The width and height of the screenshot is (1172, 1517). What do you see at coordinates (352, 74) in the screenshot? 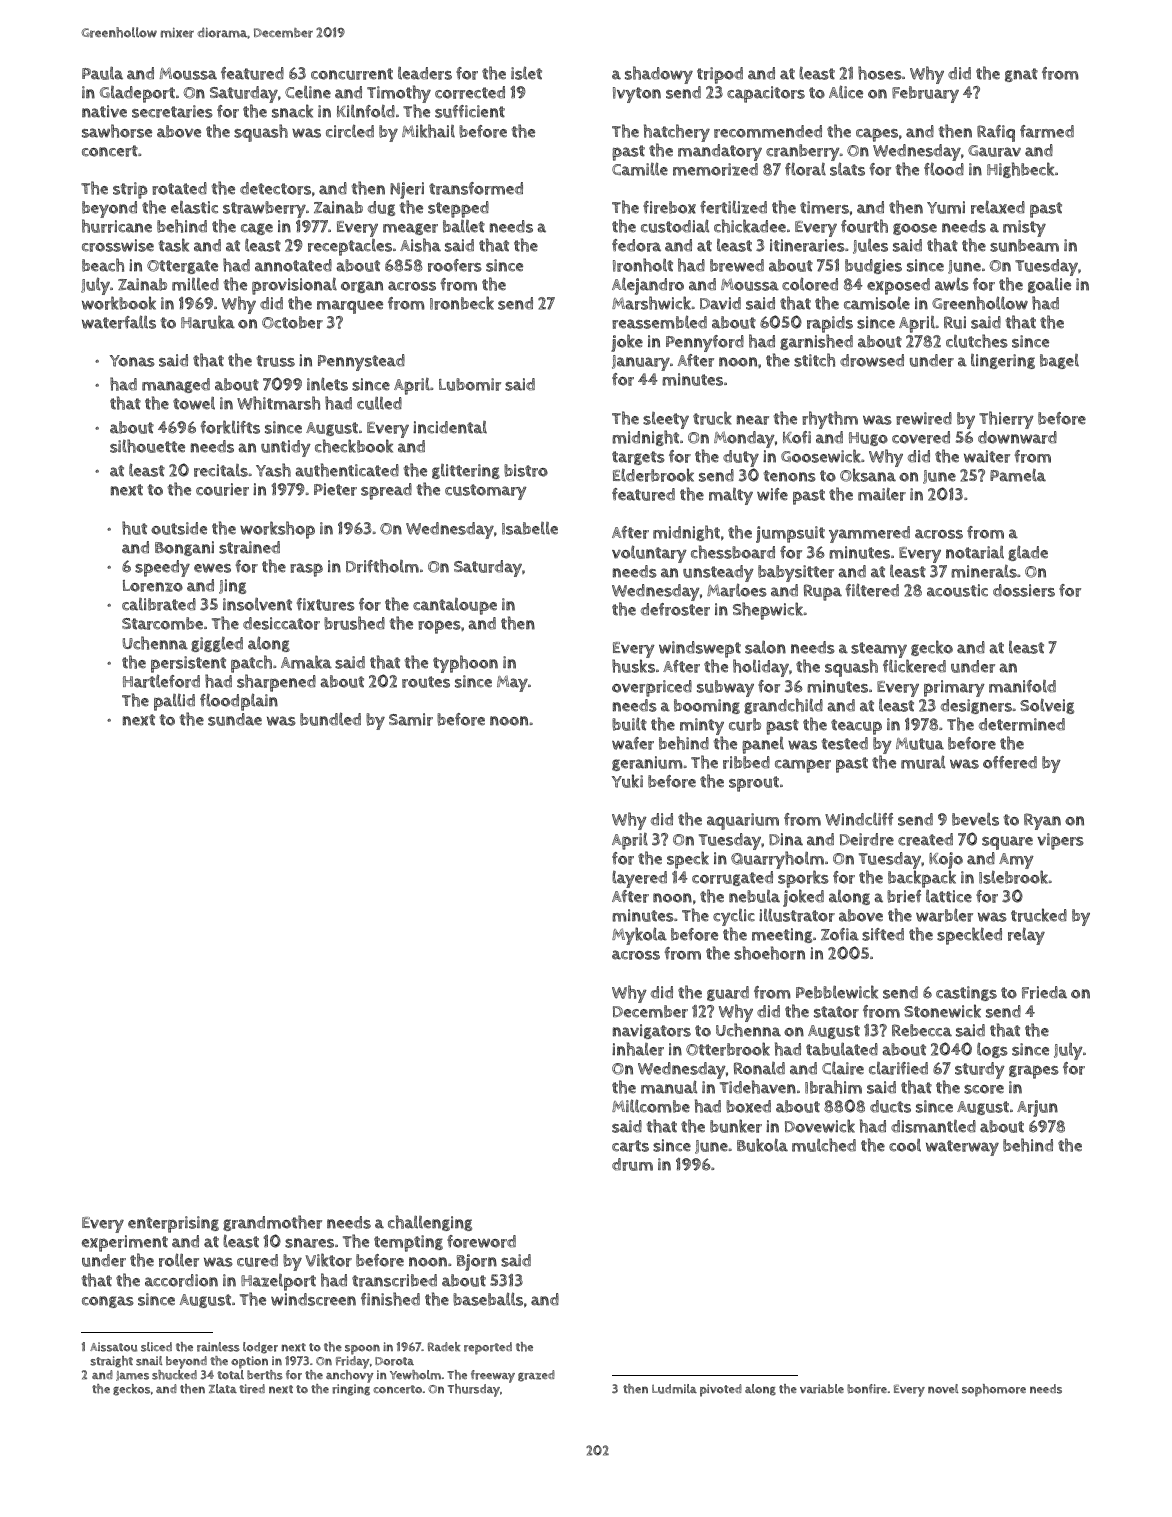
I see `concurrent` at bounding box center [352, 74].
